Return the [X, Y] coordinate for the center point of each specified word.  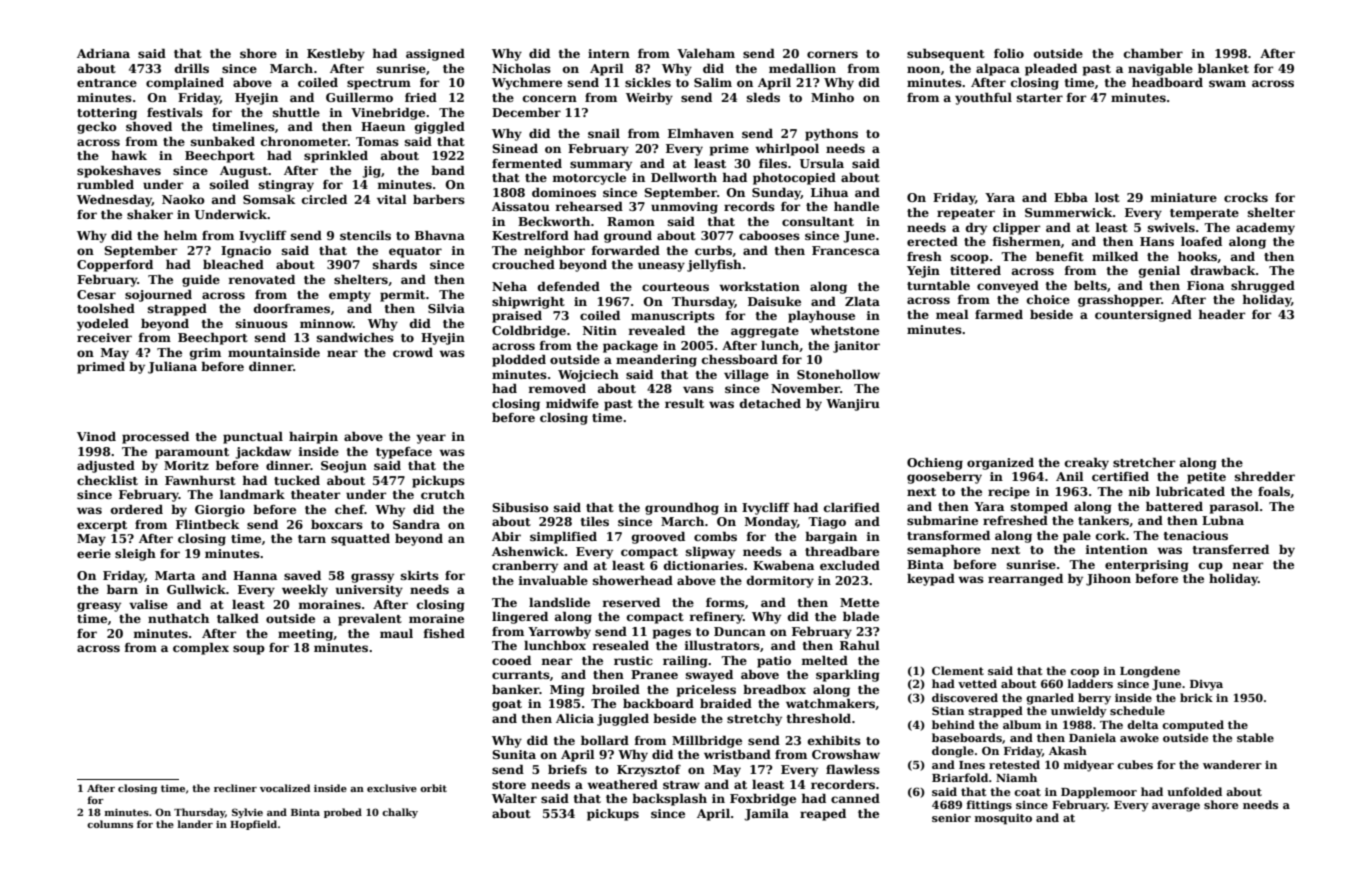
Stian [948, 710]
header [1221, 314]
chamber [1153, 53]
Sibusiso [520, 507]
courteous [675, 287]
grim [205, 354]
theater [315, 494]
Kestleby [336, 54]
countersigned [1143, 316]
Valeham [706, 53]
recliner [235, 788]
